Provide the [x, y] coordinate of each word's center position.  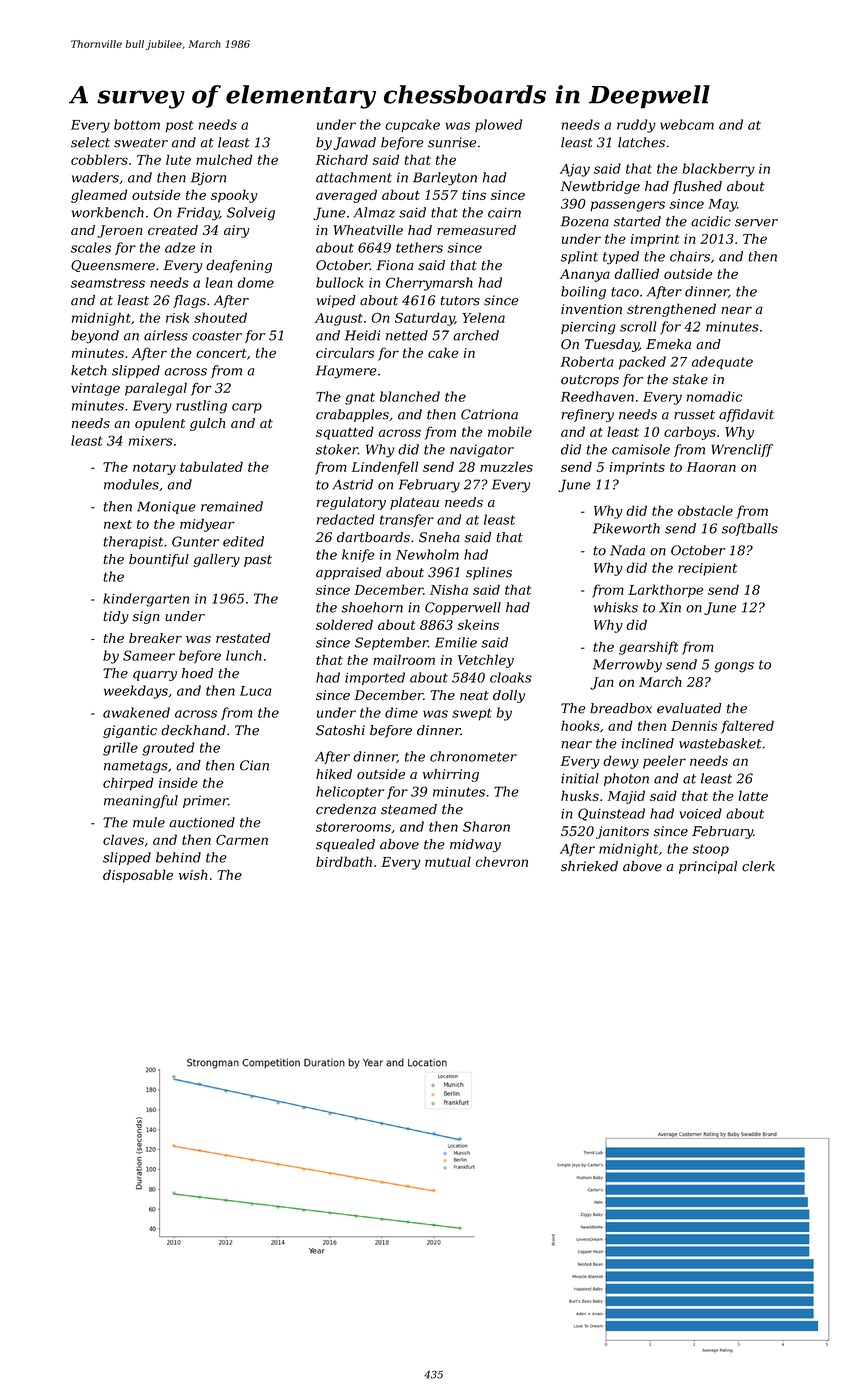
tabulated [211, 466]
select [90, 142]
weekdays [136, 692]
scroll [638, 326]
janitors [622, 832]
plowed [498, 125]
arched [476, 335]
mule [149, 822]
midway [475, 845]
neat [474, 695]
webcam [687, 124]
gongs [734, 667]
